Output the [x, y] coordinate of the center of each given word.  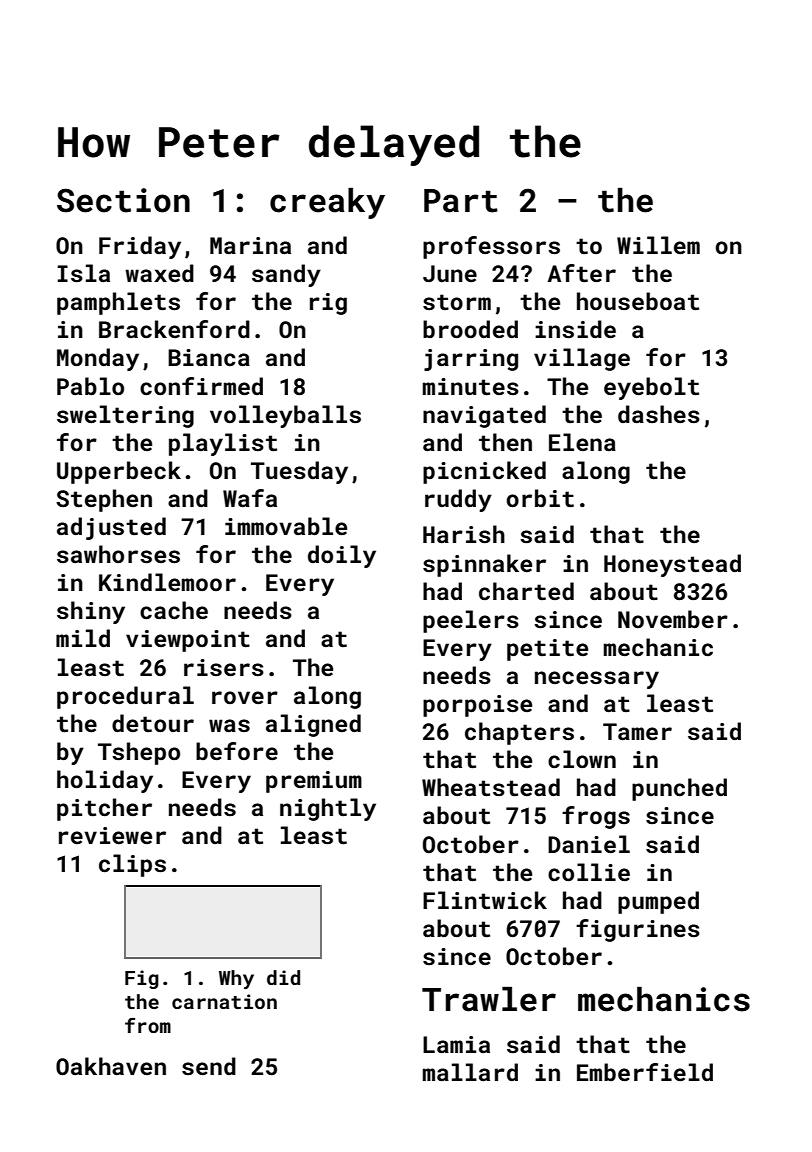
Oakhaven [111, 1066]
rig [328, 304]
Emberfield [645, 1072]
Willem [658, 245]
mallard [470, 1072]
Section [123, 200]
